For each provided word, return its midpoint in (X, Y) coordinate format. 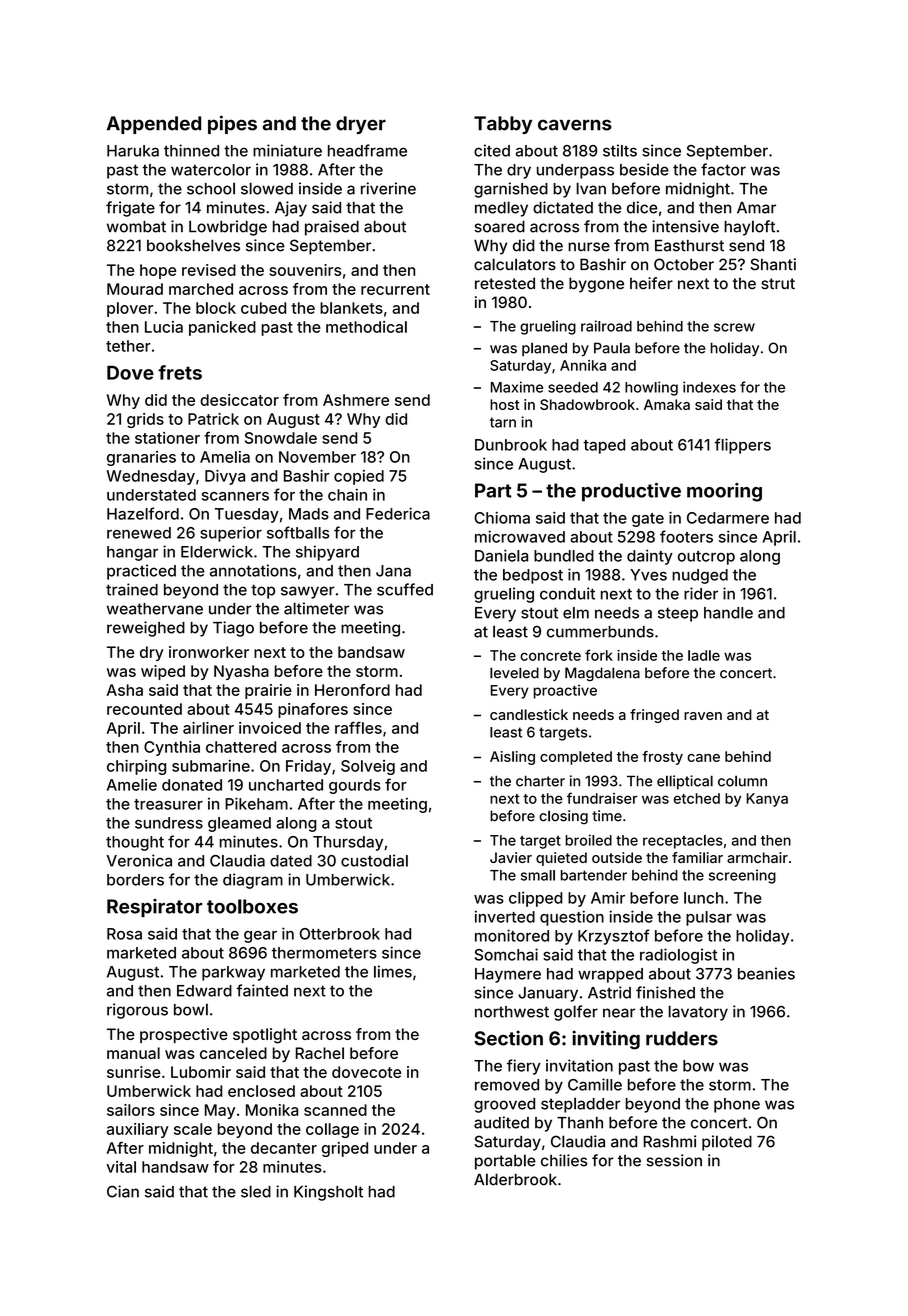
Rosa (124, 934)
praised (332, 228)
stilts (620, 150)
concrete (550, 656)
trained (132, 589)
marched (201, 289)
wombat (136, 227)
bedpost (533, 576)
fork (599, 655)
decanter (284, 1148)
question (572, 918)
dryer (361, 125)
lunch (703, 898)
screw (734, 327)
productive (631, 492)
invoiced (270, 728)
